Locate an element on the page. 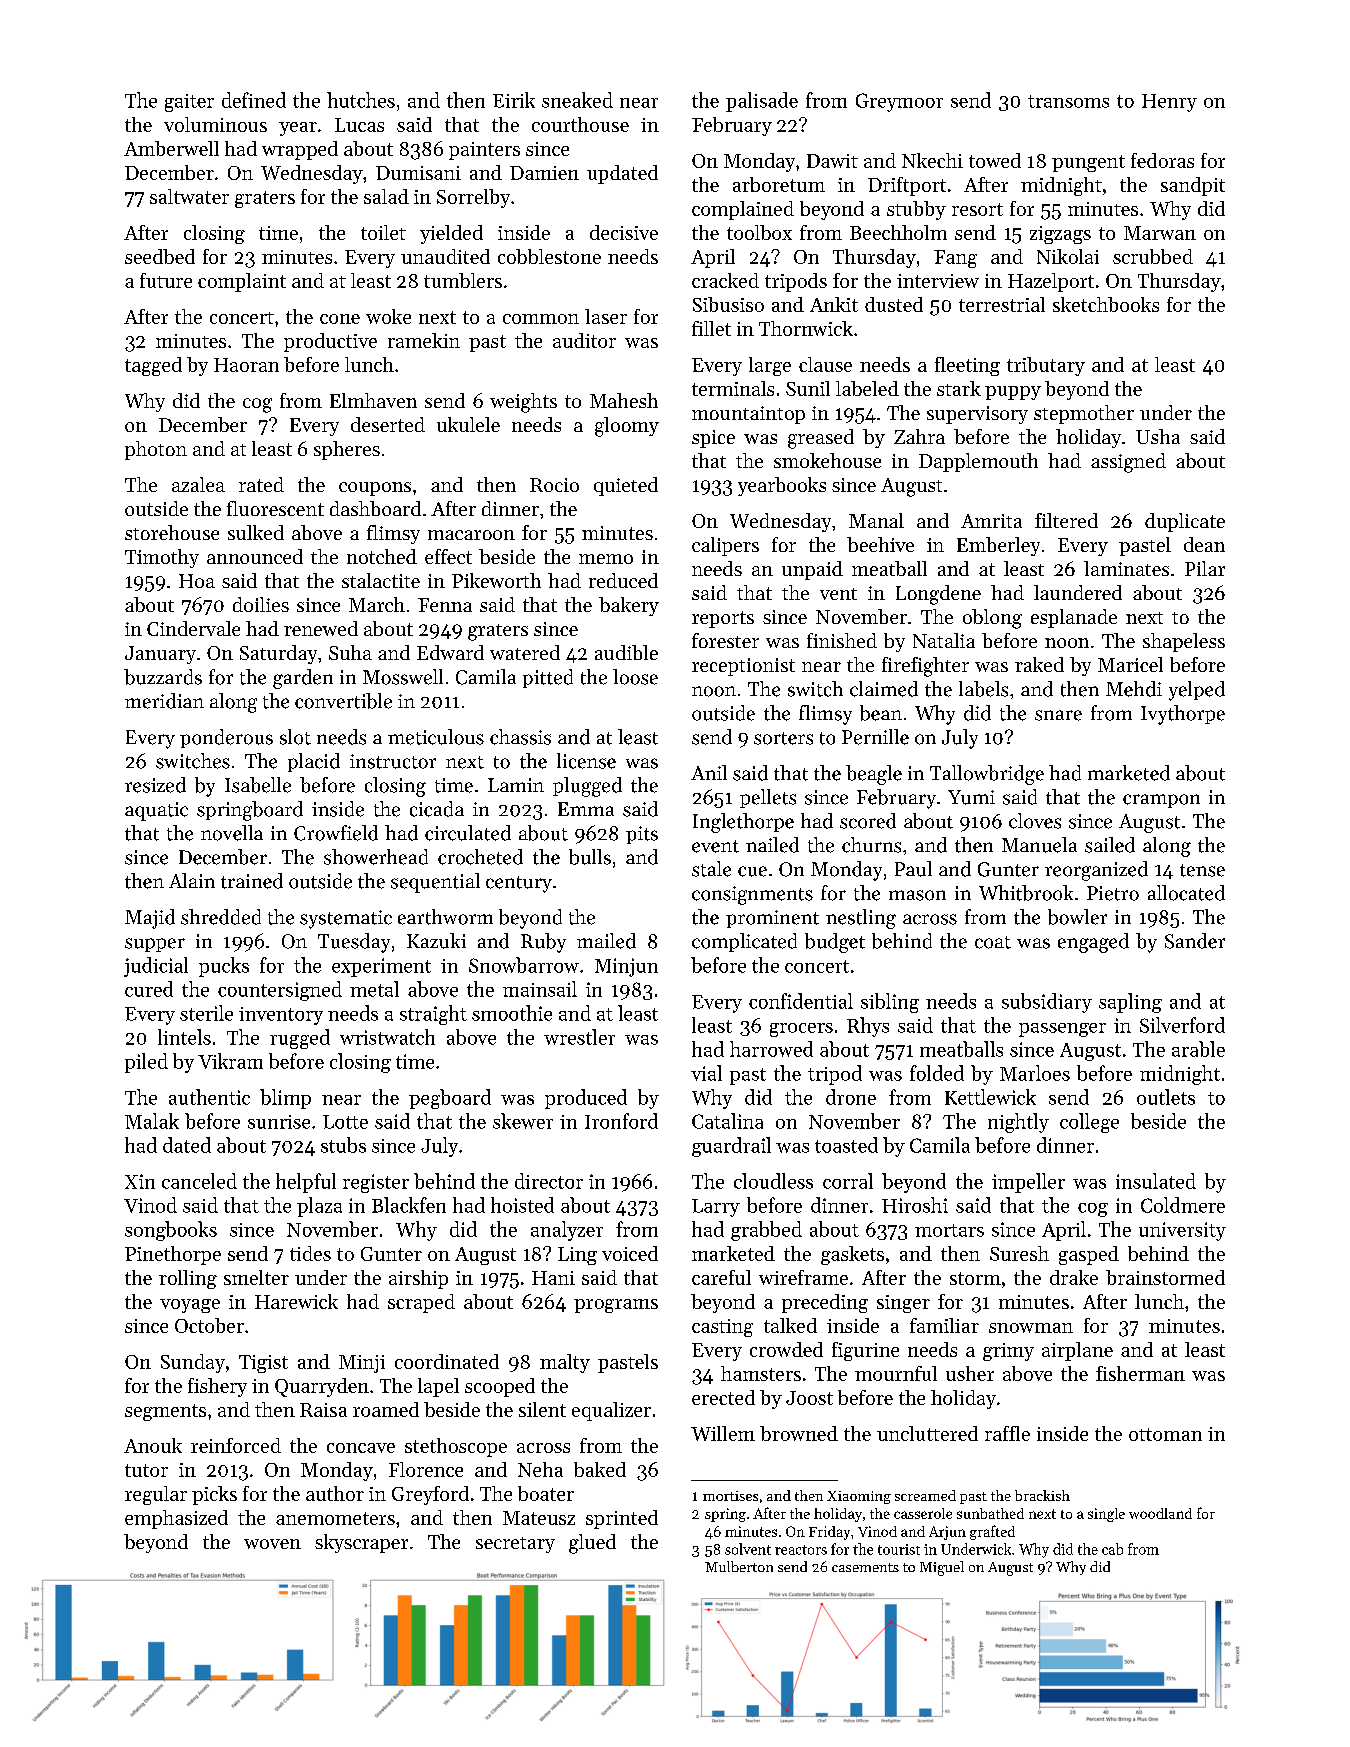 The width and height of the image is (1350, 1747). filtered is located at coordinates (1066, 520).
